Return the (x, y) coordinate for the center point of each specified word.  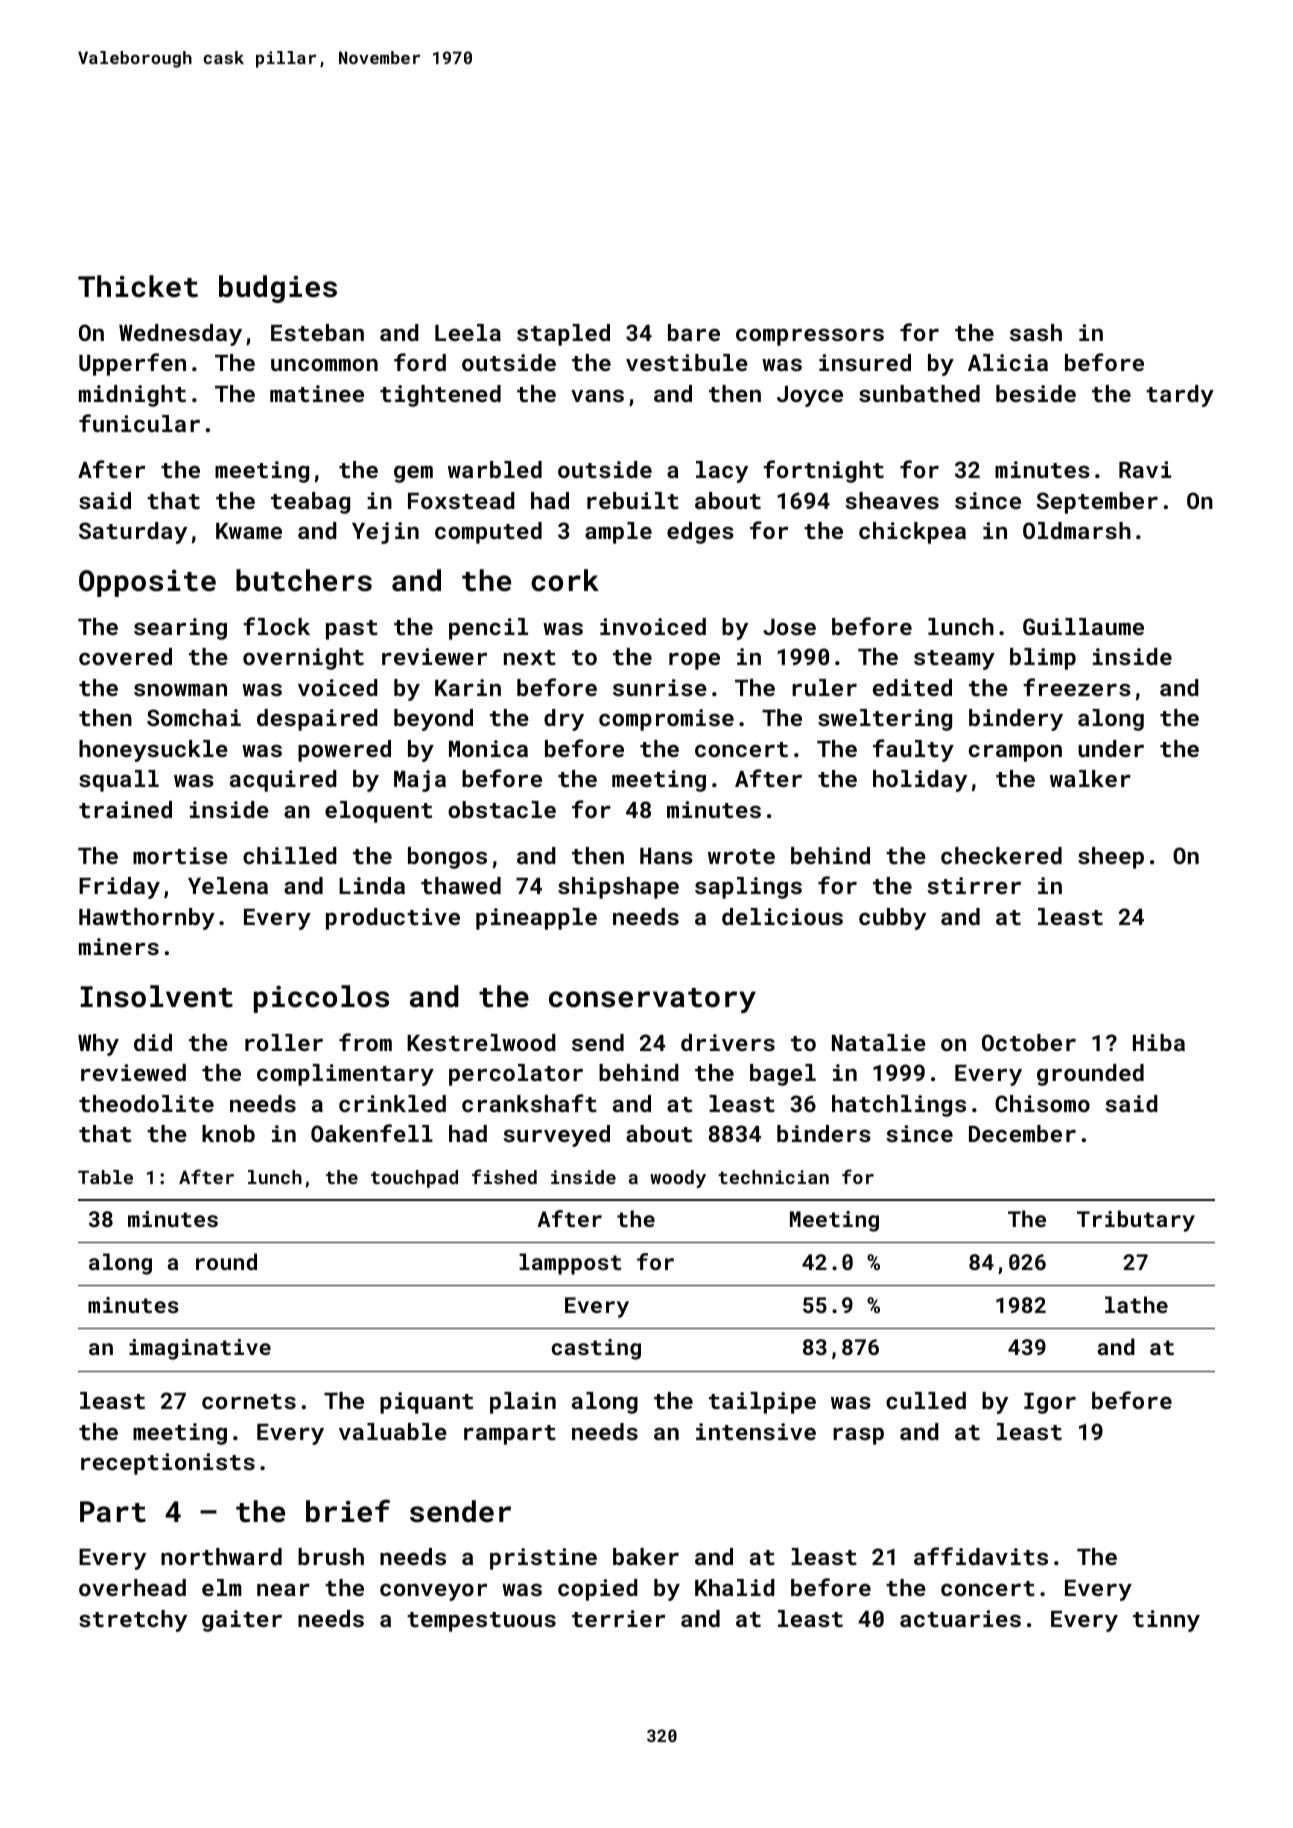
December (1022, 1133)
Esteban (317, 332)
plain (523, 1403)
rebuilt (633, 500)
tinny (1166, 1621)
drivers (728, 1042)
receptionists (168, 1464)
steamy (954, 660)
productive (393, 919)
